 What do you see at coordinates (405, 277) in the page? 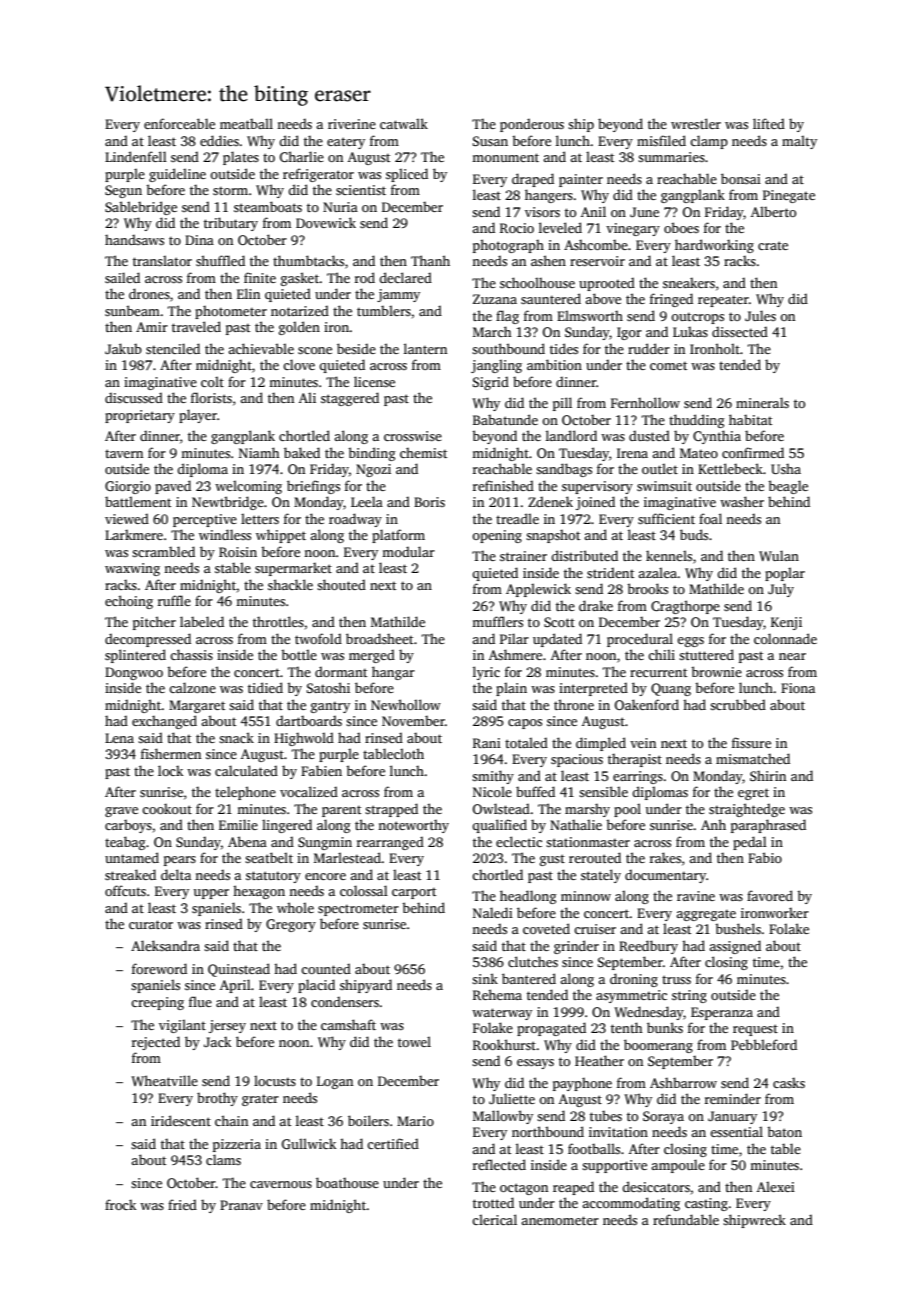
I see `declared` at bounding box center [405, 277].
